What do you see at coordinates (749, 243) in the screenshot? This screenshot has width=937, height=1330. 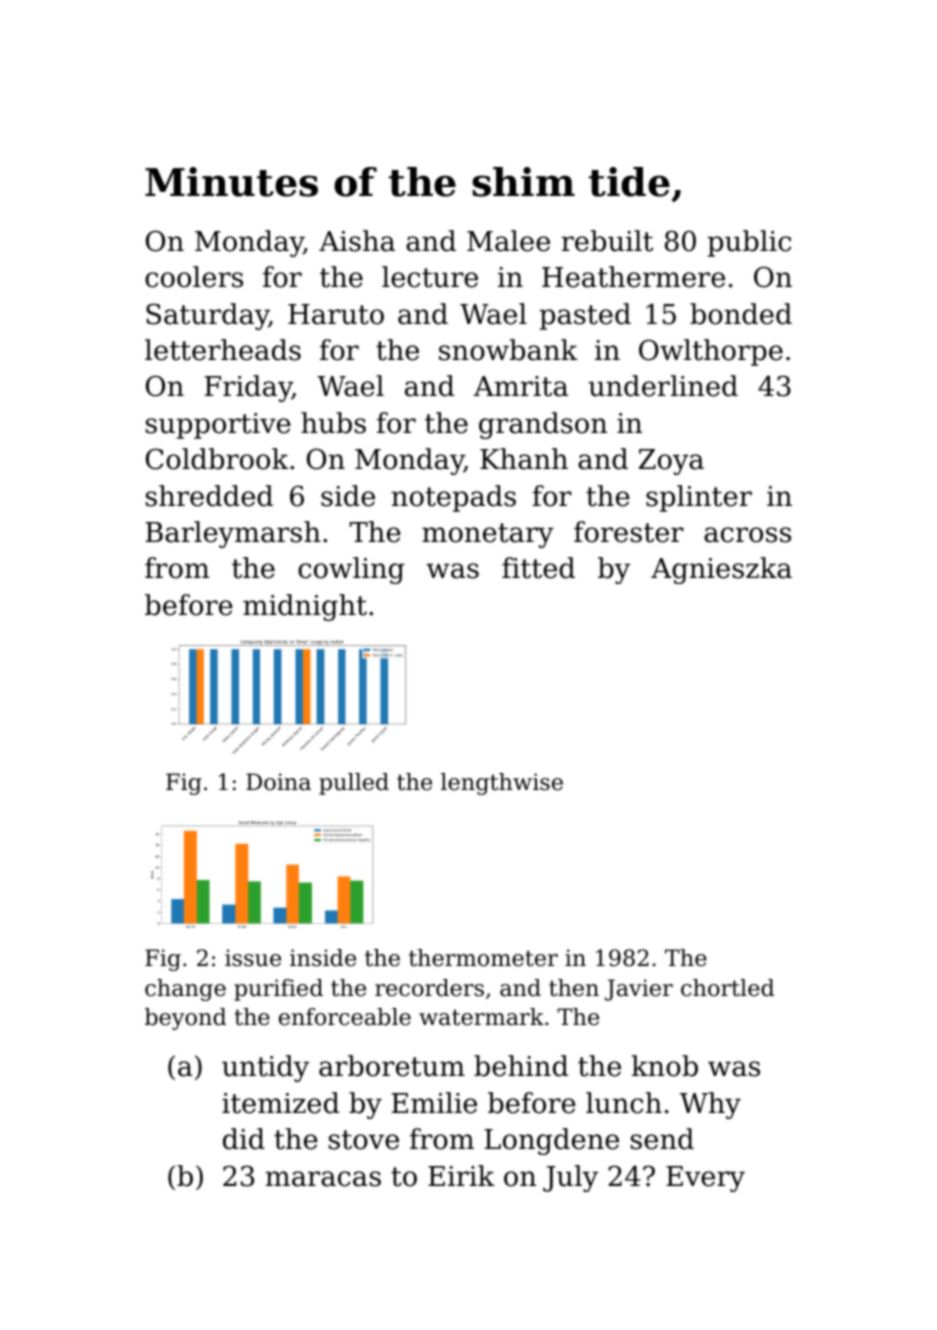 I see `public` at bounding box center [749, 243].
